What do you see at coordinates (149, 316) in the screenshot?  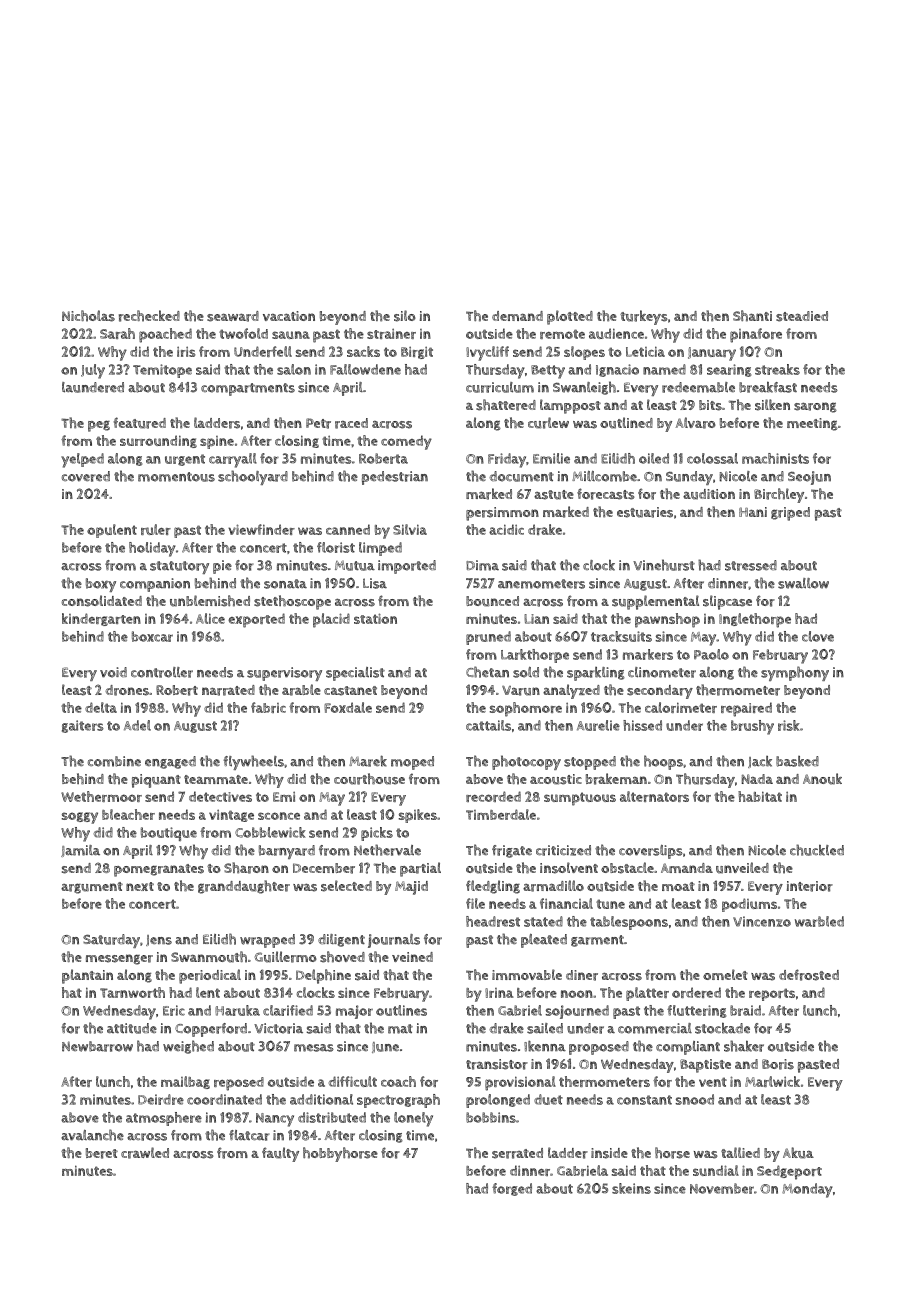 I see `rechecked` at bounding box center [149, 316].
